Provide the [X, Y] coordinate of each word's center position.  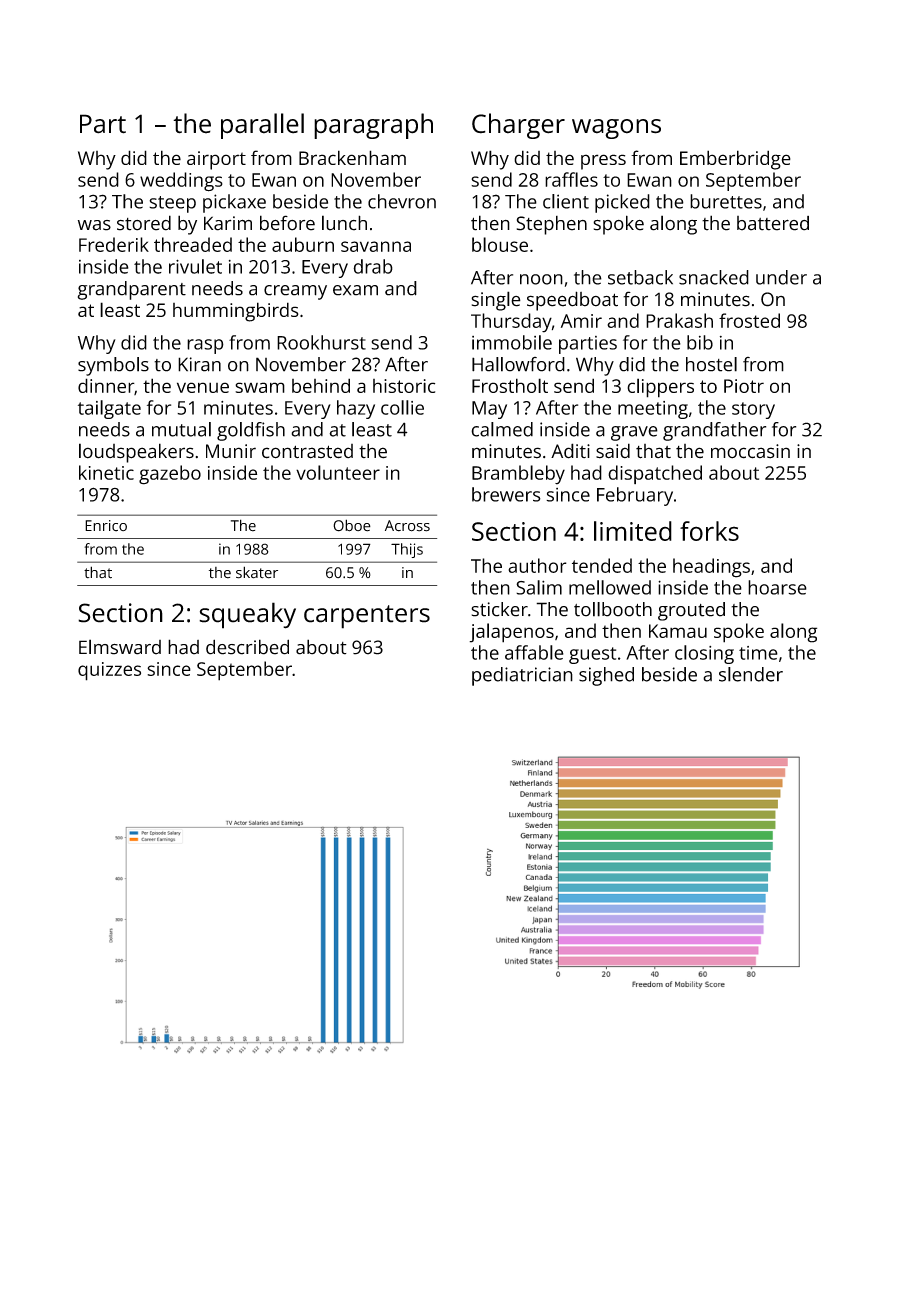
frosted [749, 320]
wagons [616, 129]
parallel [262, 126]
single [496, 301]
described [247, 647]
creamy [295, 292]
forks [709, 531]
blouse [500, 244]
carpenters [367, 617]
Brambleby [518, 475]
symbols [113, 366]
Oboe [352, 525]
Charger [518, 126]
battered [773, 223]
